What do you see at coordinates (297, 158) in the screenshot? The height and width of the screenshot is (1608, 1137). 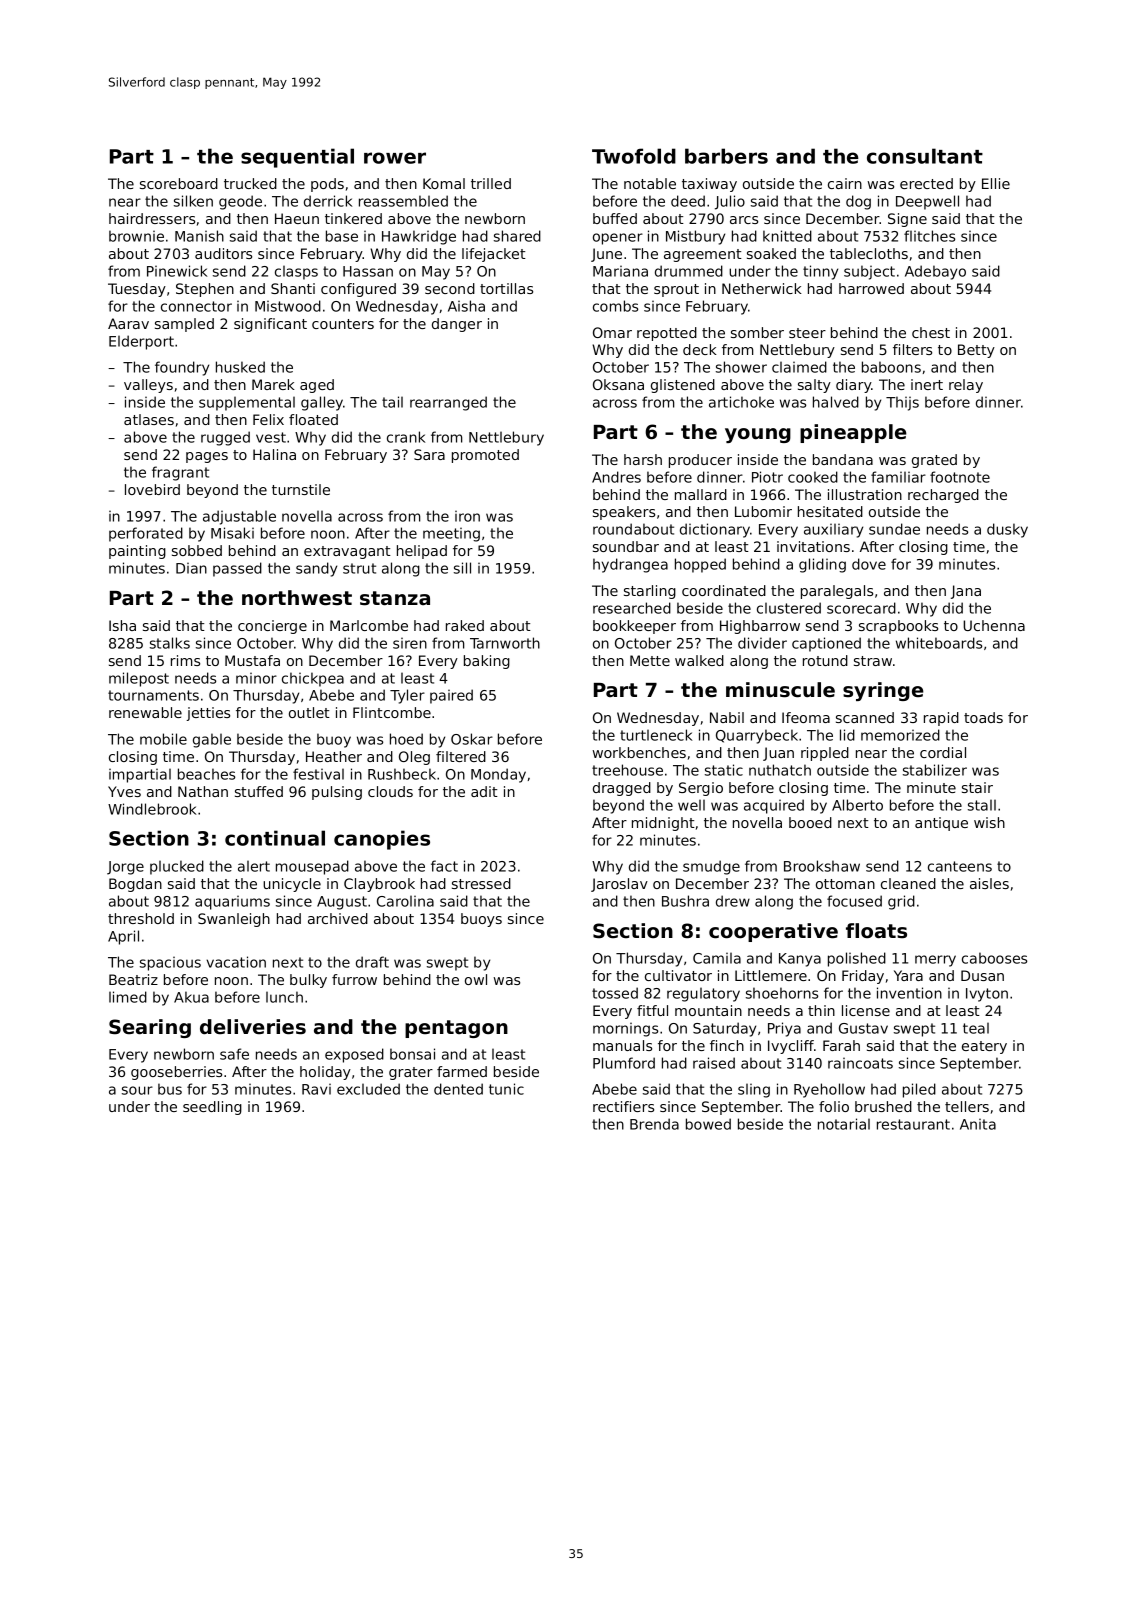 I see `sequential` at bounding box center [297, 158].
